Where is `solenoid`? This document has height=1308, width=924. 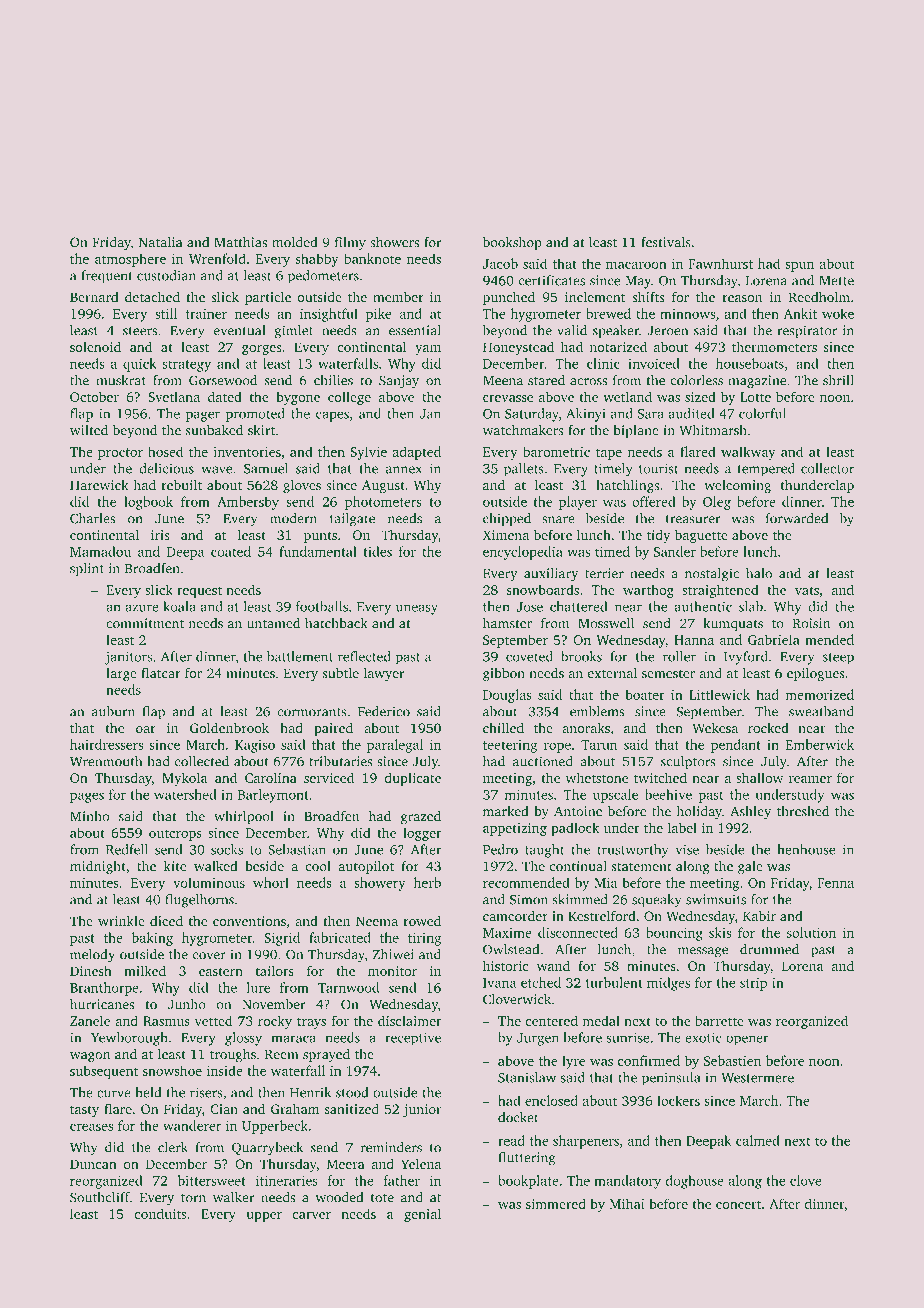 solenoid is located at coordinates (95, 346).
